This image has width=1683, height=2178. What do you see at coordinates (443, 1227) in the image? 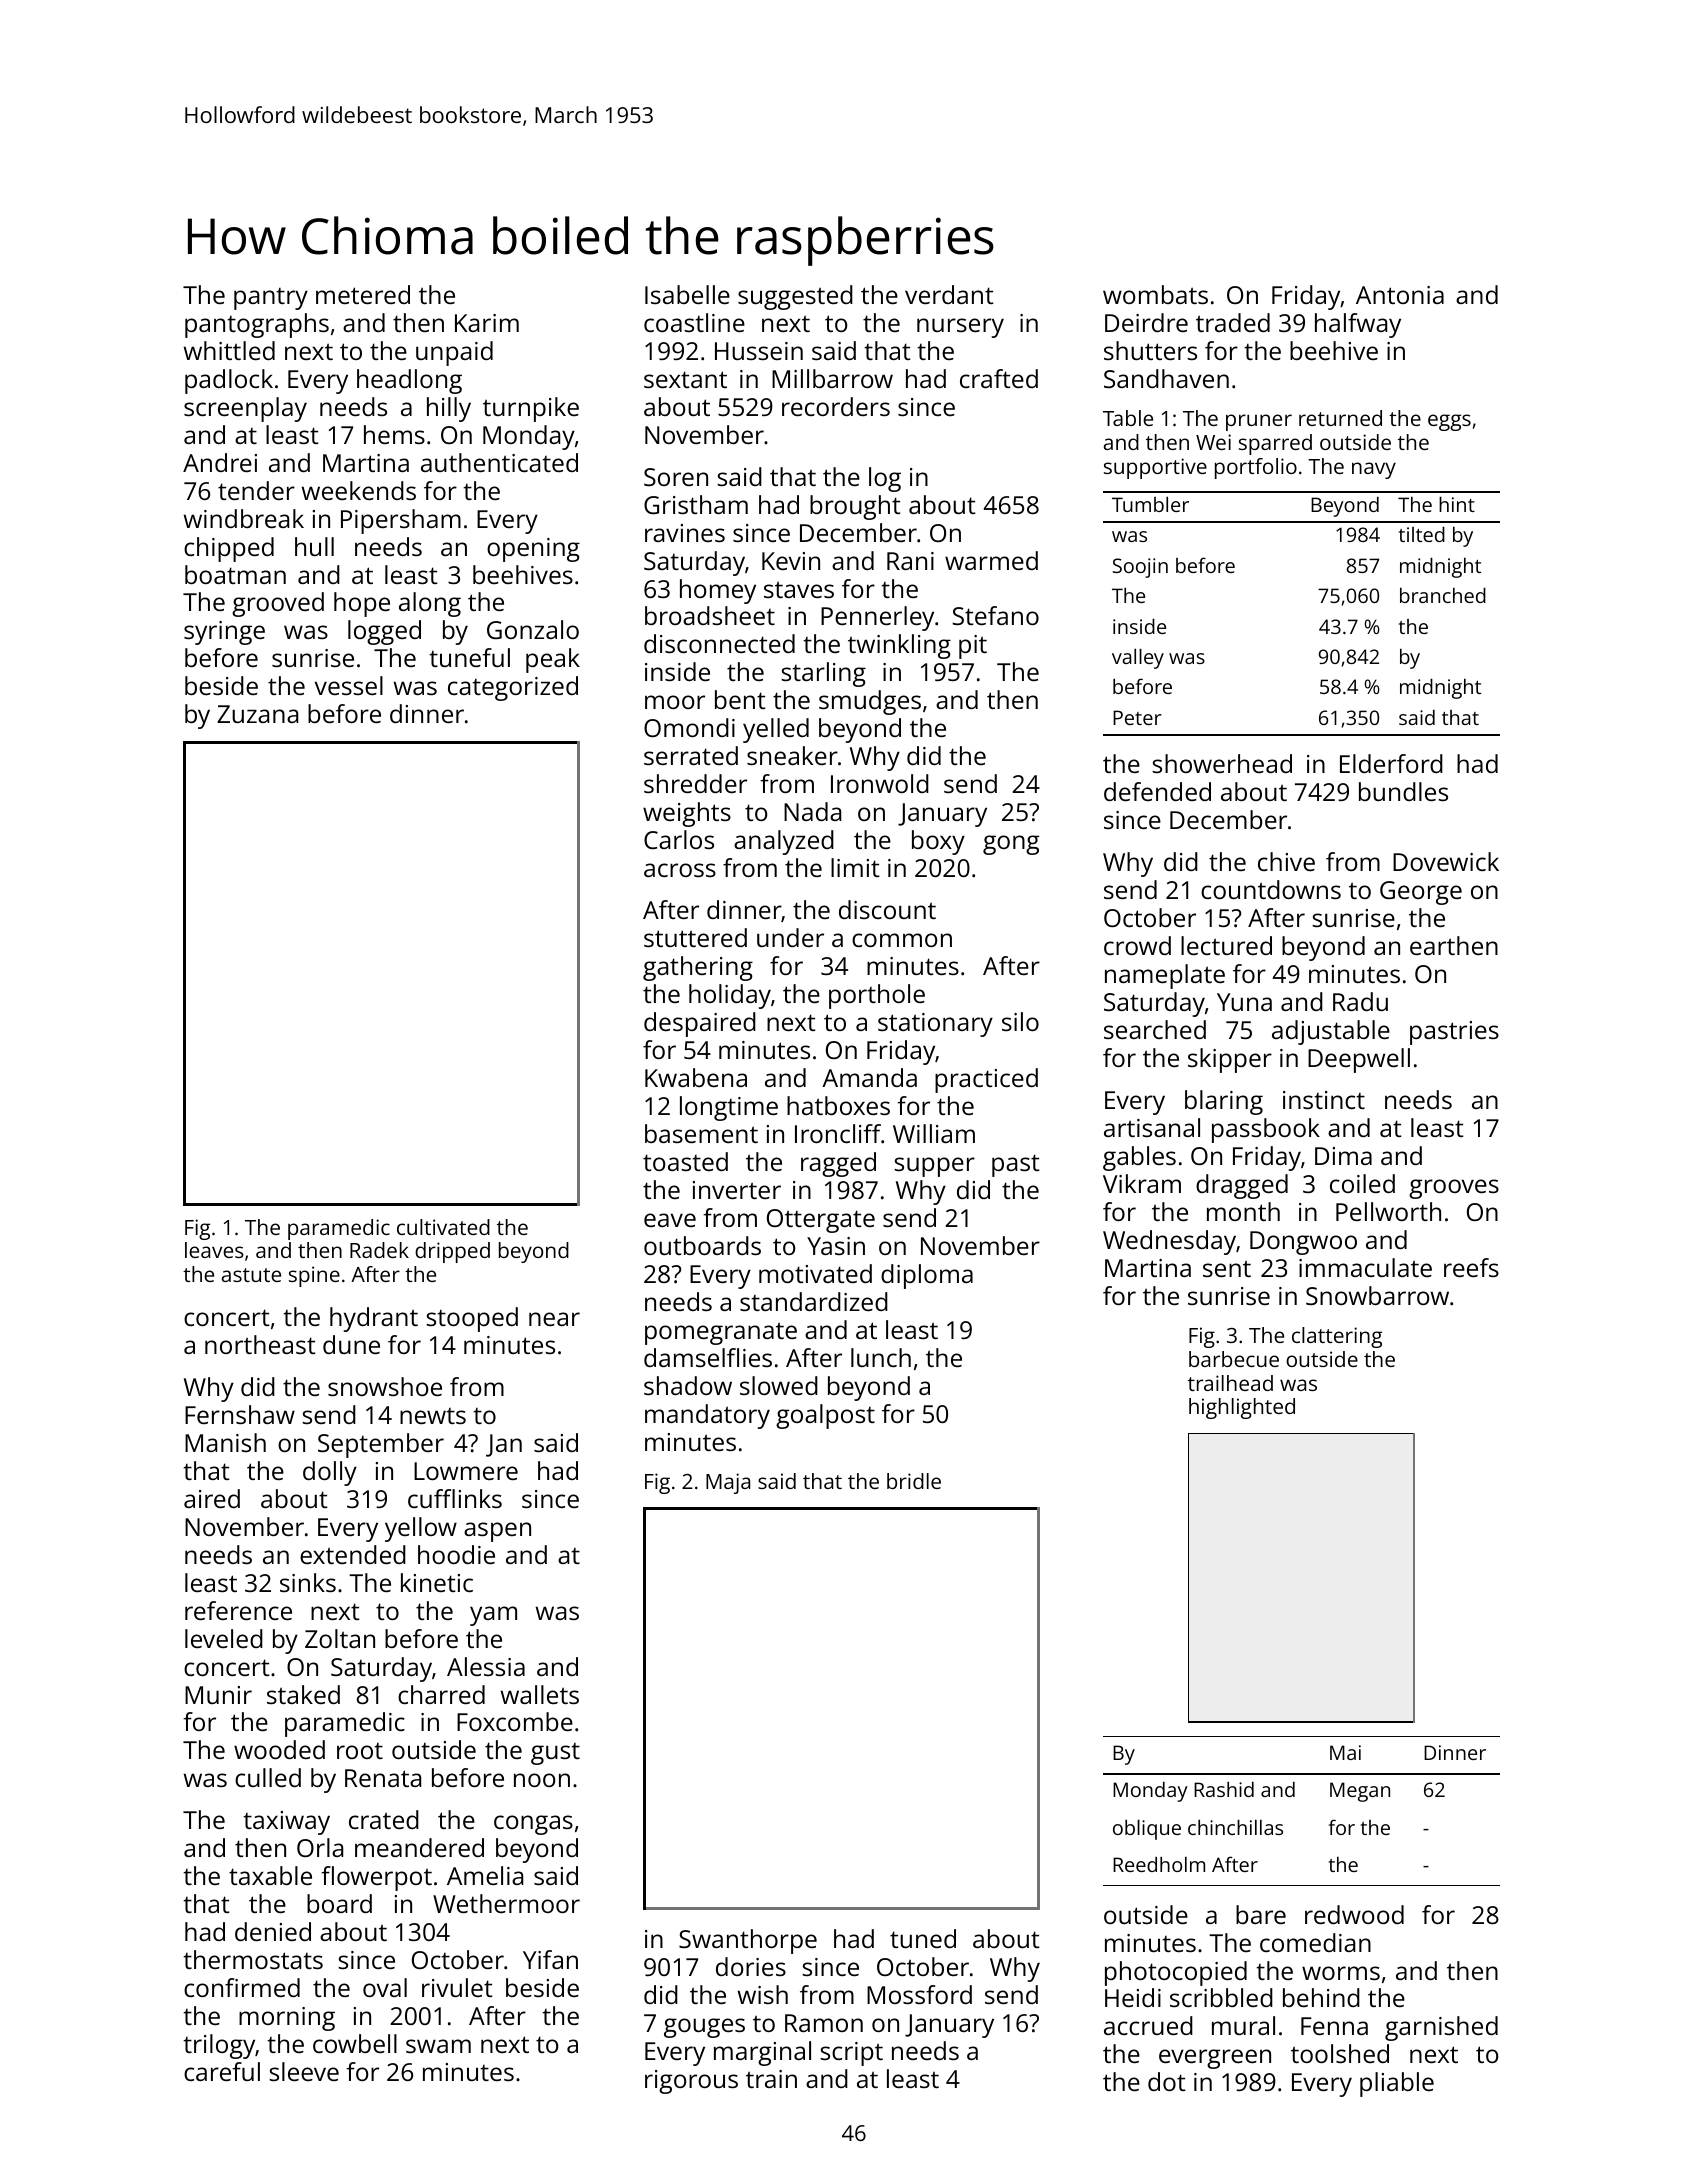
I see `cultivated` at bounding box center [443, 1227].
